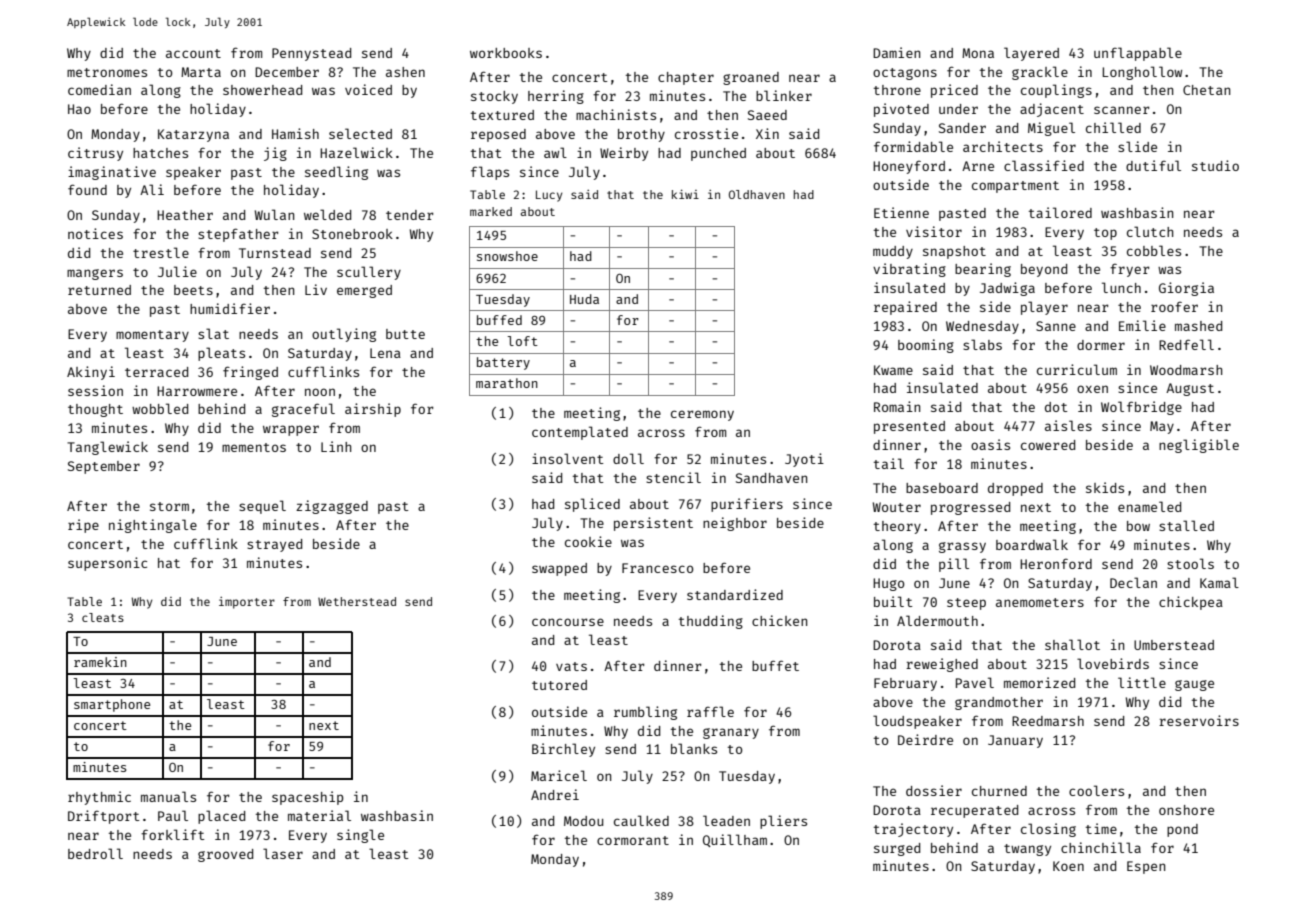 Image resolution: width=1308 pixels, height=924 pixels. What do you see at coordinates (99, 798) in the image?
I see `rhythmic` at bounding box center [99, 798].
